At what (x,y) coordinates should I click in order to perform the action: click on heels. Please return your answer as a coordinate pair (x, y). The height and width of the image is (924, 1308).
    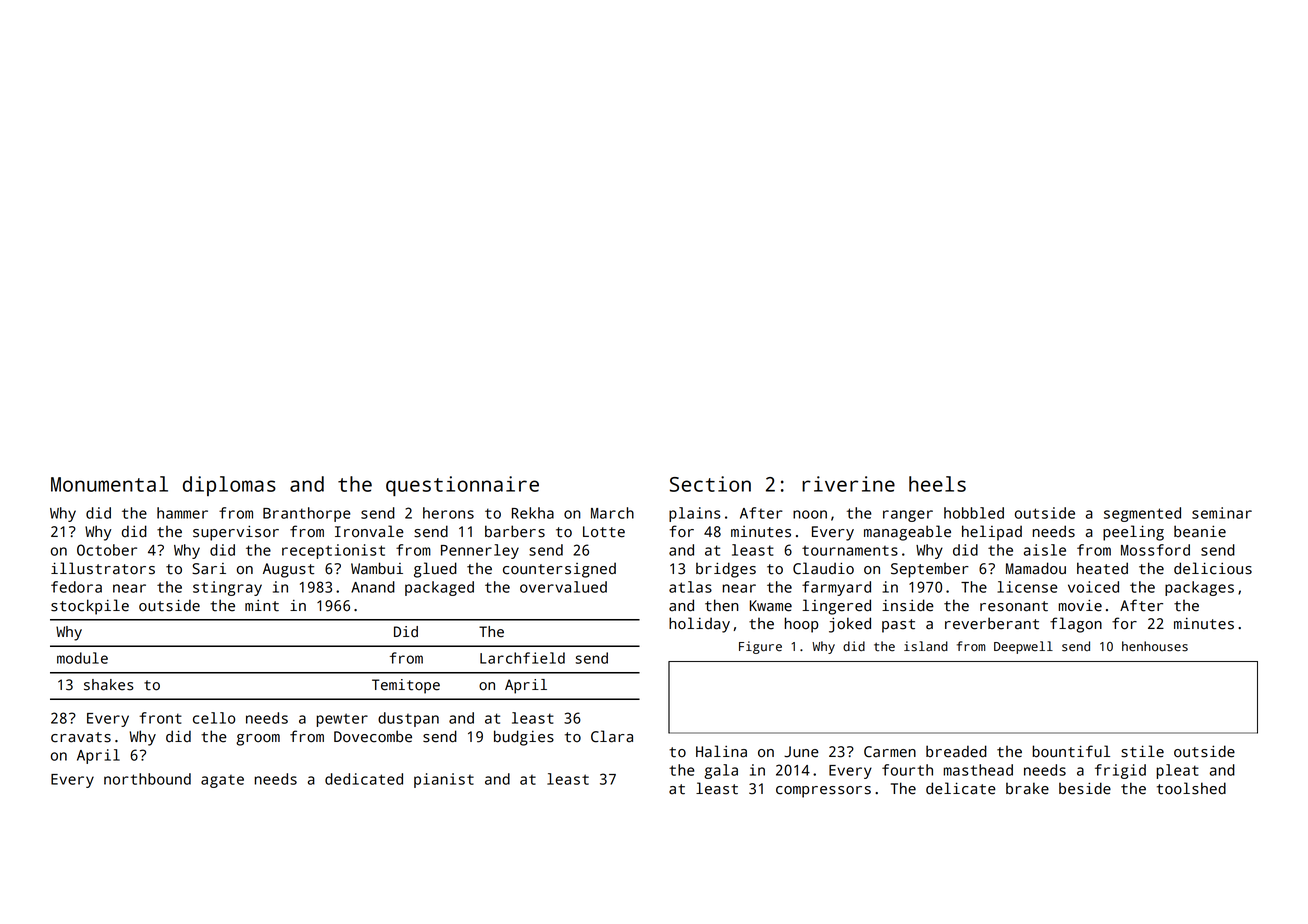
    Looking at the image, I should click on (937, 484).
